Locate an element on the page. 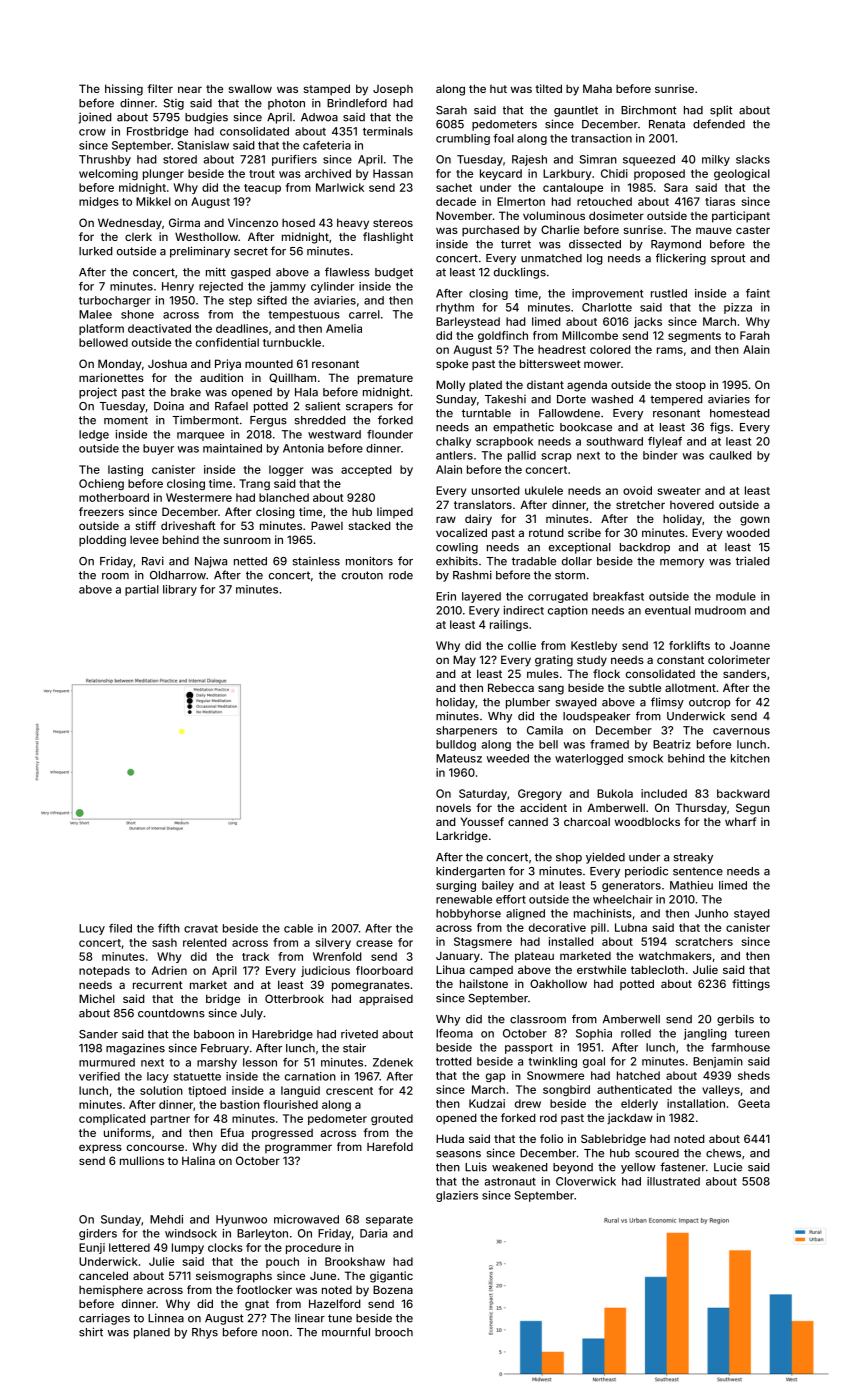  accepted is located at coordinates (366, 470).
